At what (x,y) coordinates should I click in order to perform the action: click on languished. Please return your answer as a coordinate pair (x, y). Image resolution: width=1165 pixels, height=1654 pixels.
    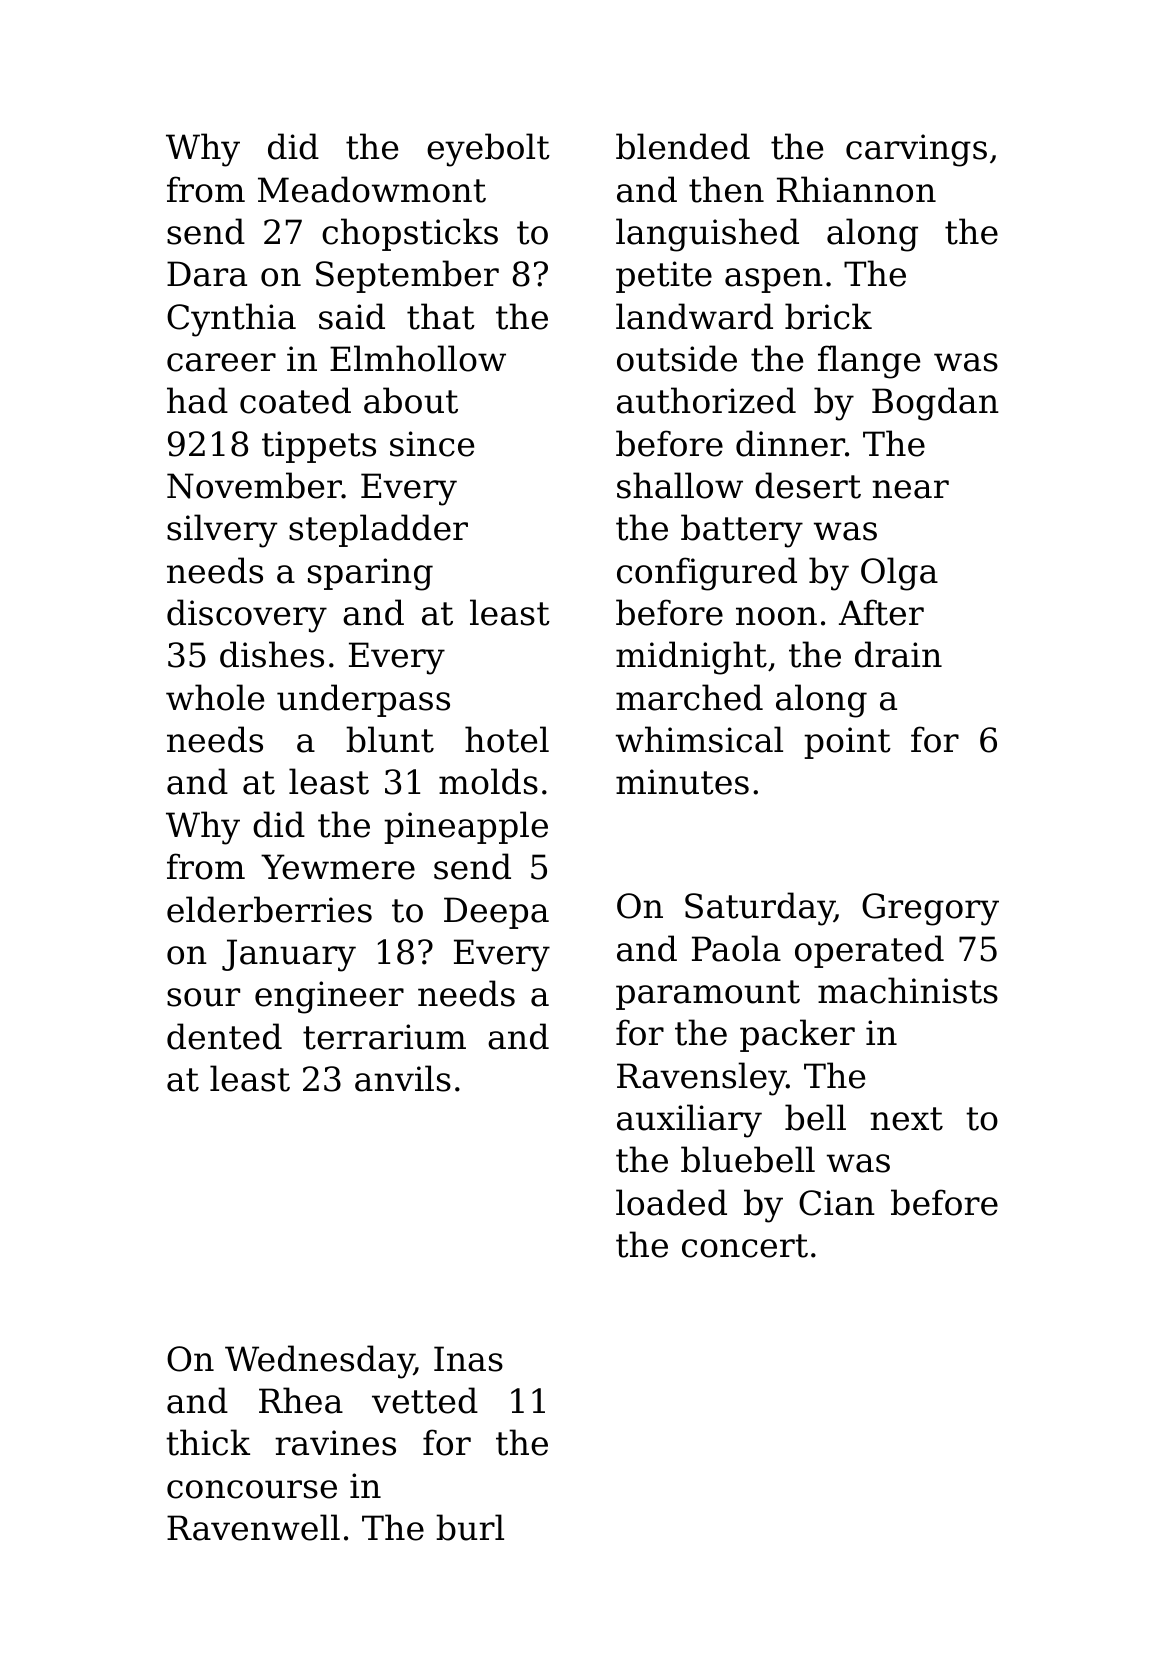
    Looking at the image, I should click on (707, 235).
